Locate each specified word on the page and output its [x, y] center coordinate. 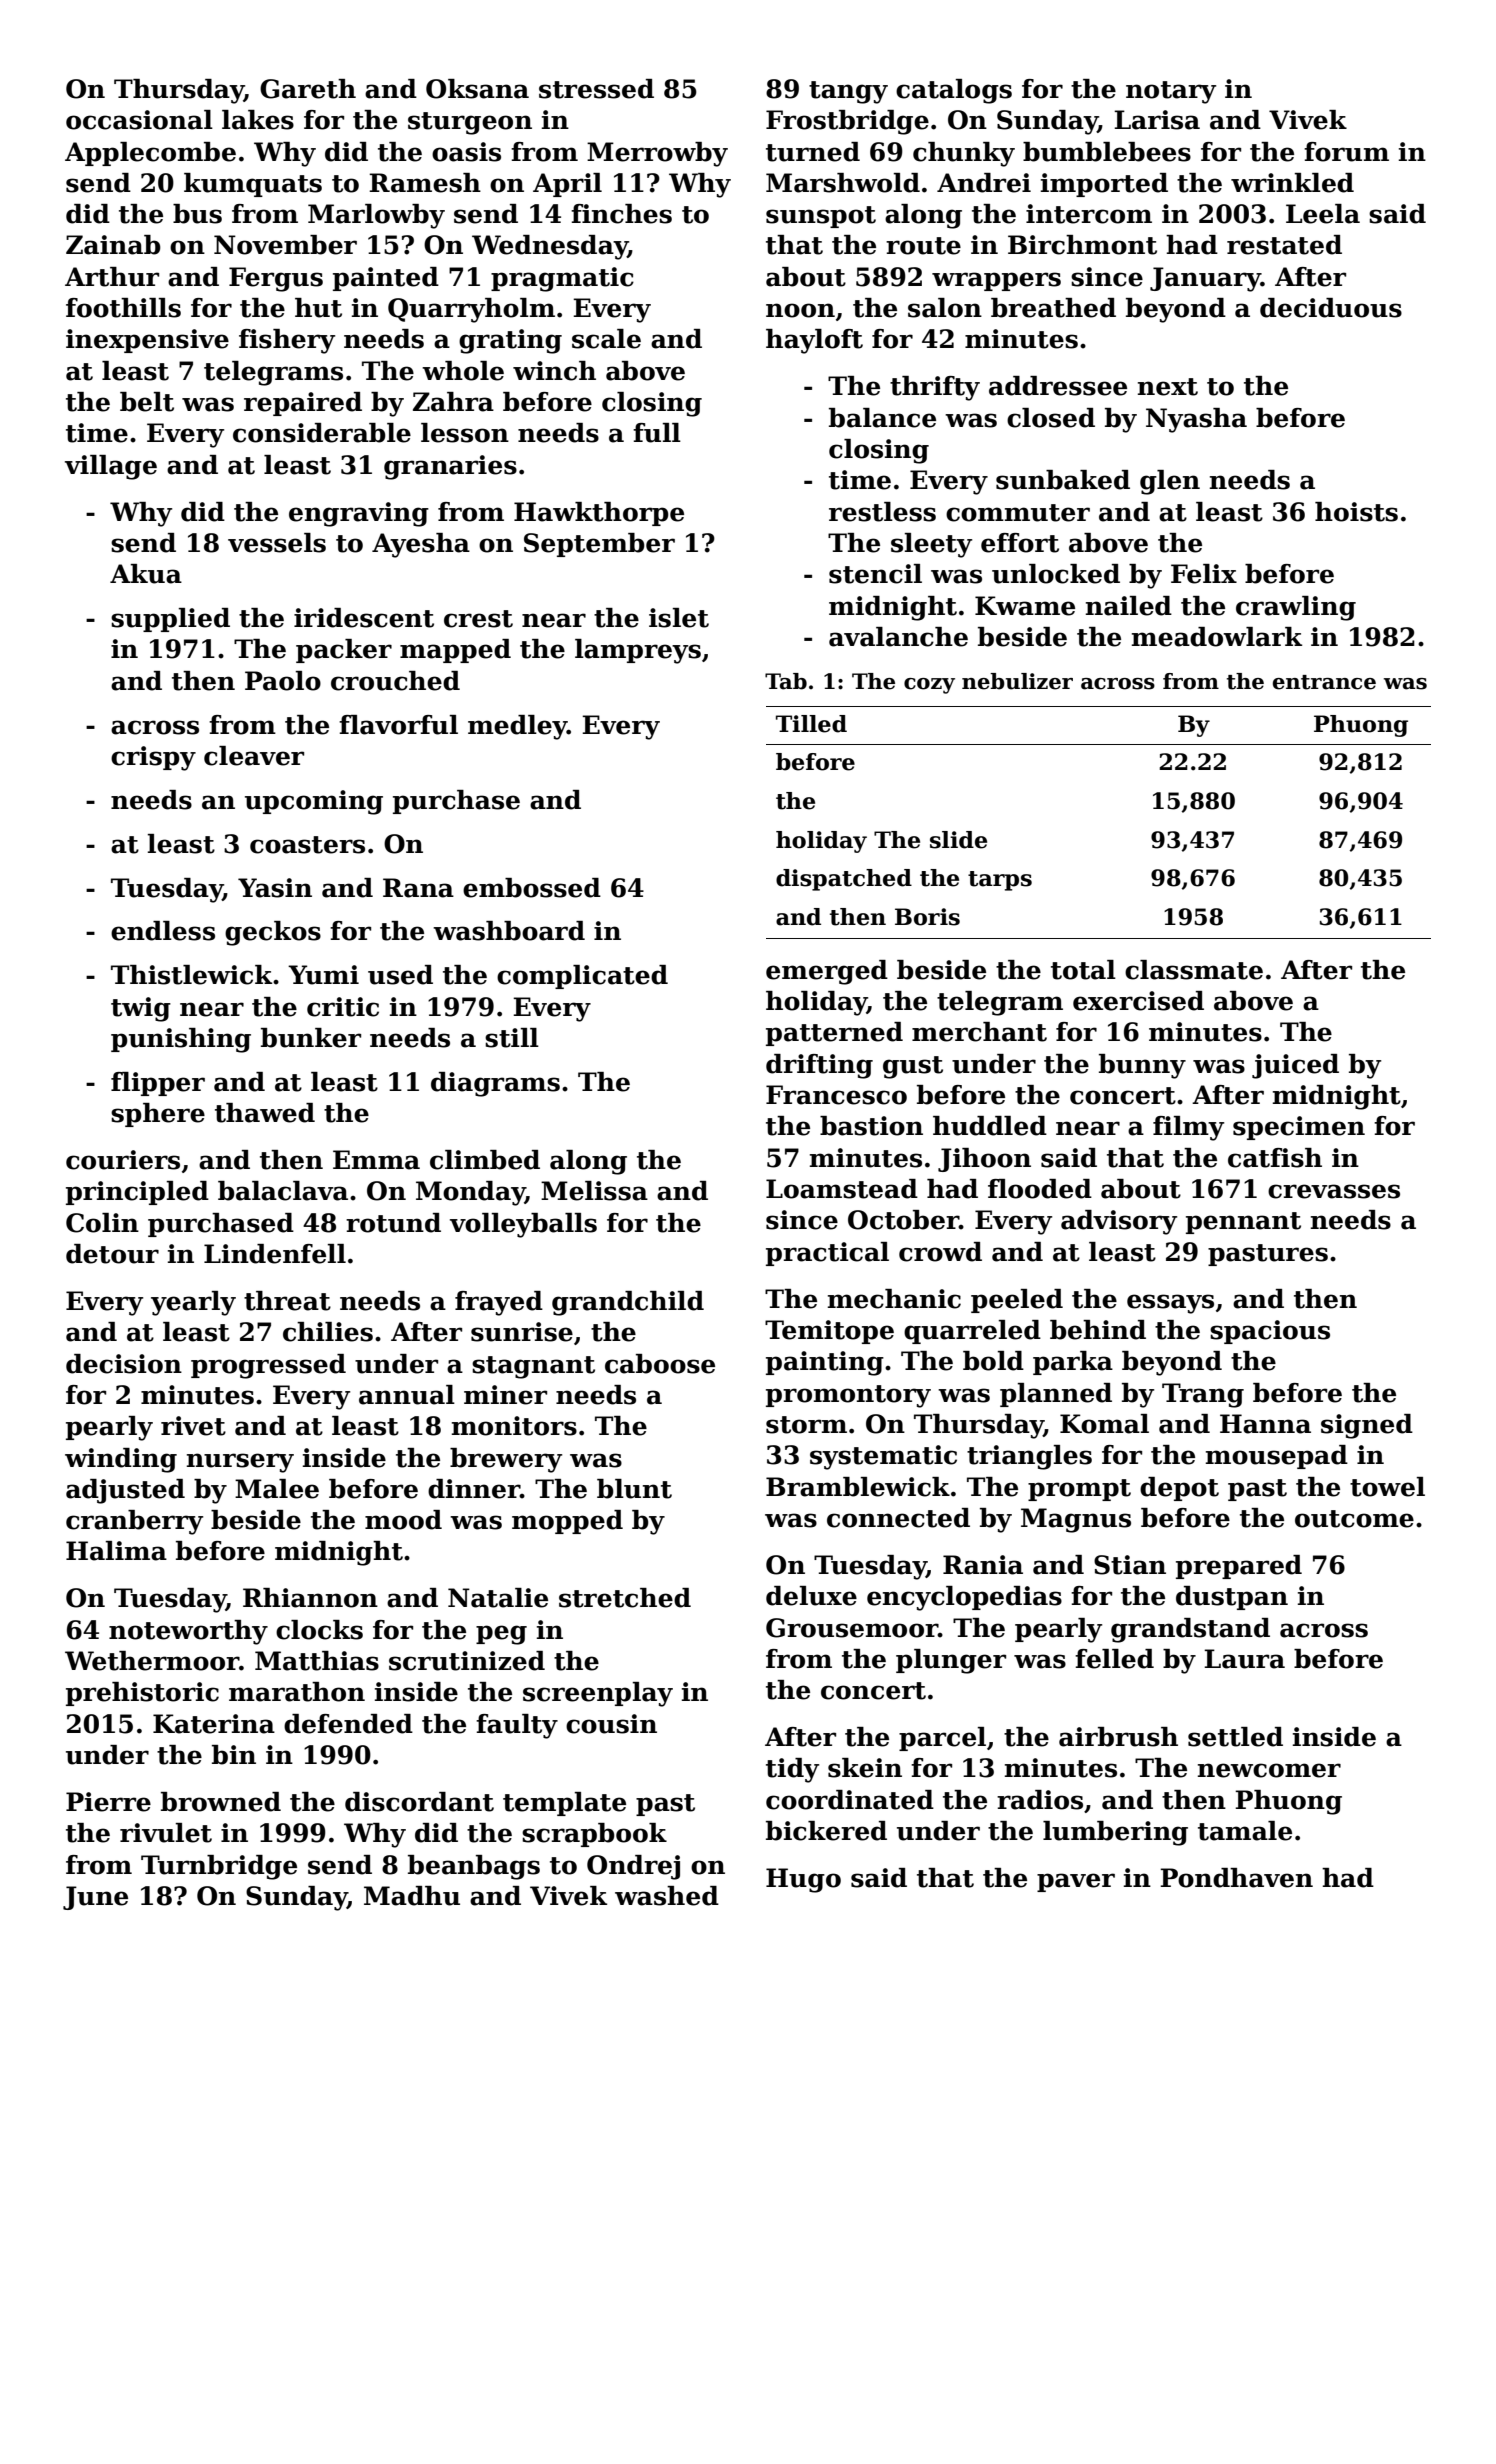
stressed [596, 89]
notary [1171, 92]
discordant [419, 1802]
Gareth [308, 89]
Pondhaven [1236, 1878]
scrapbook [594, 1835]
